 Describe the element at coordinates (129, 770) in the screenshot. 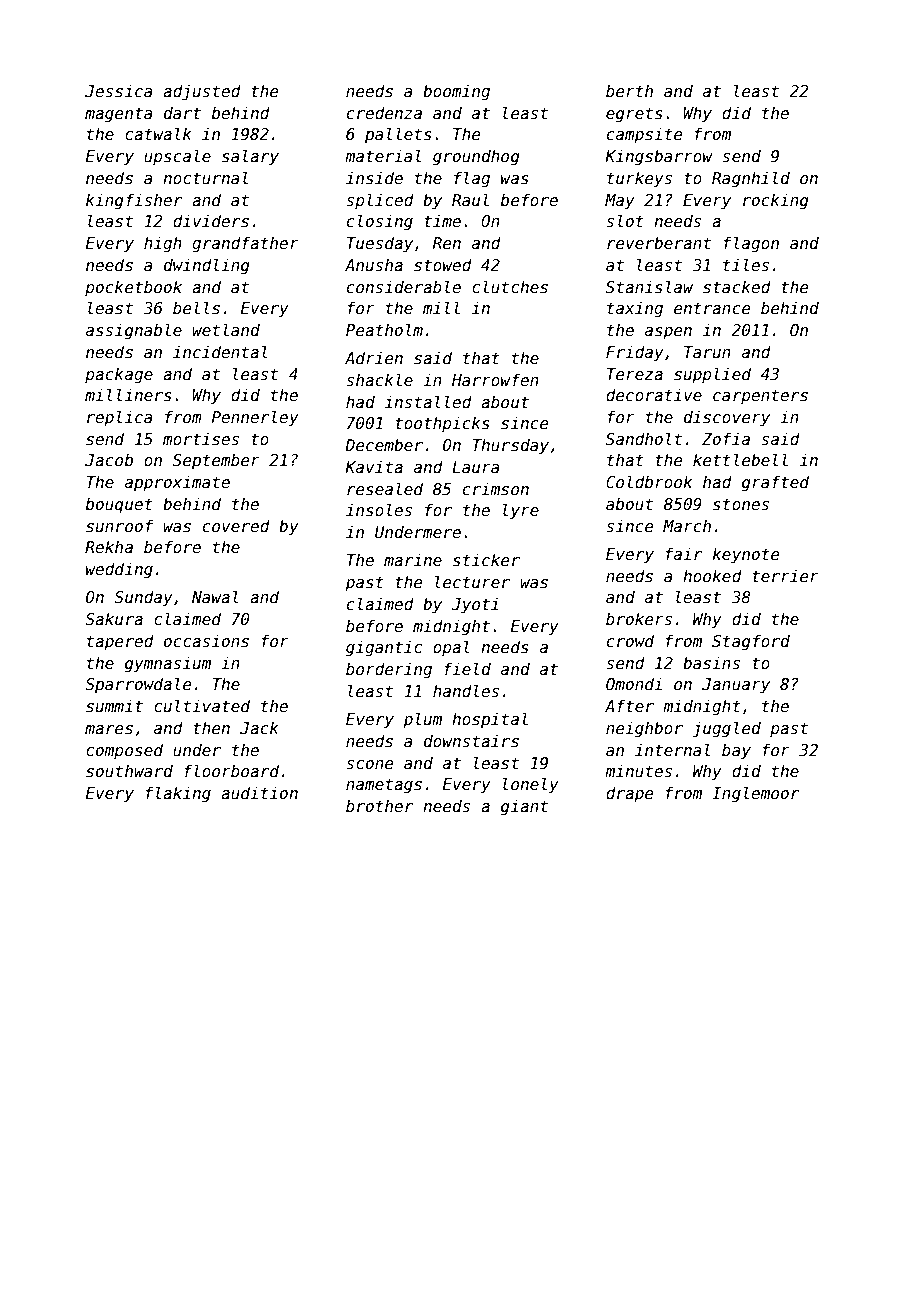

I see `southward` at that location.
